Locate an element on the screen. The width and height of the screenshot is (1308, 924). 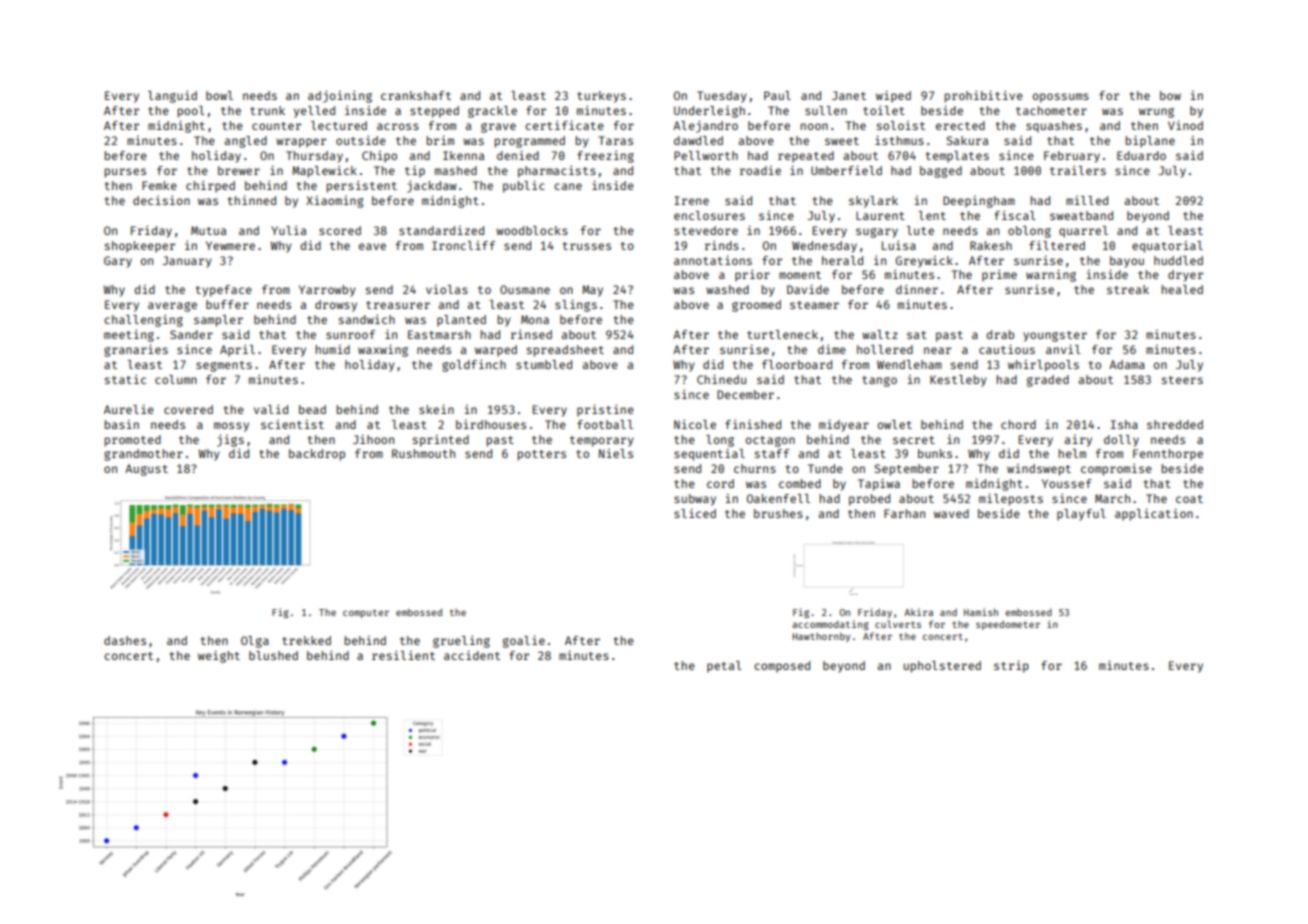
Chinedu is located at coordinates (721, 379).
